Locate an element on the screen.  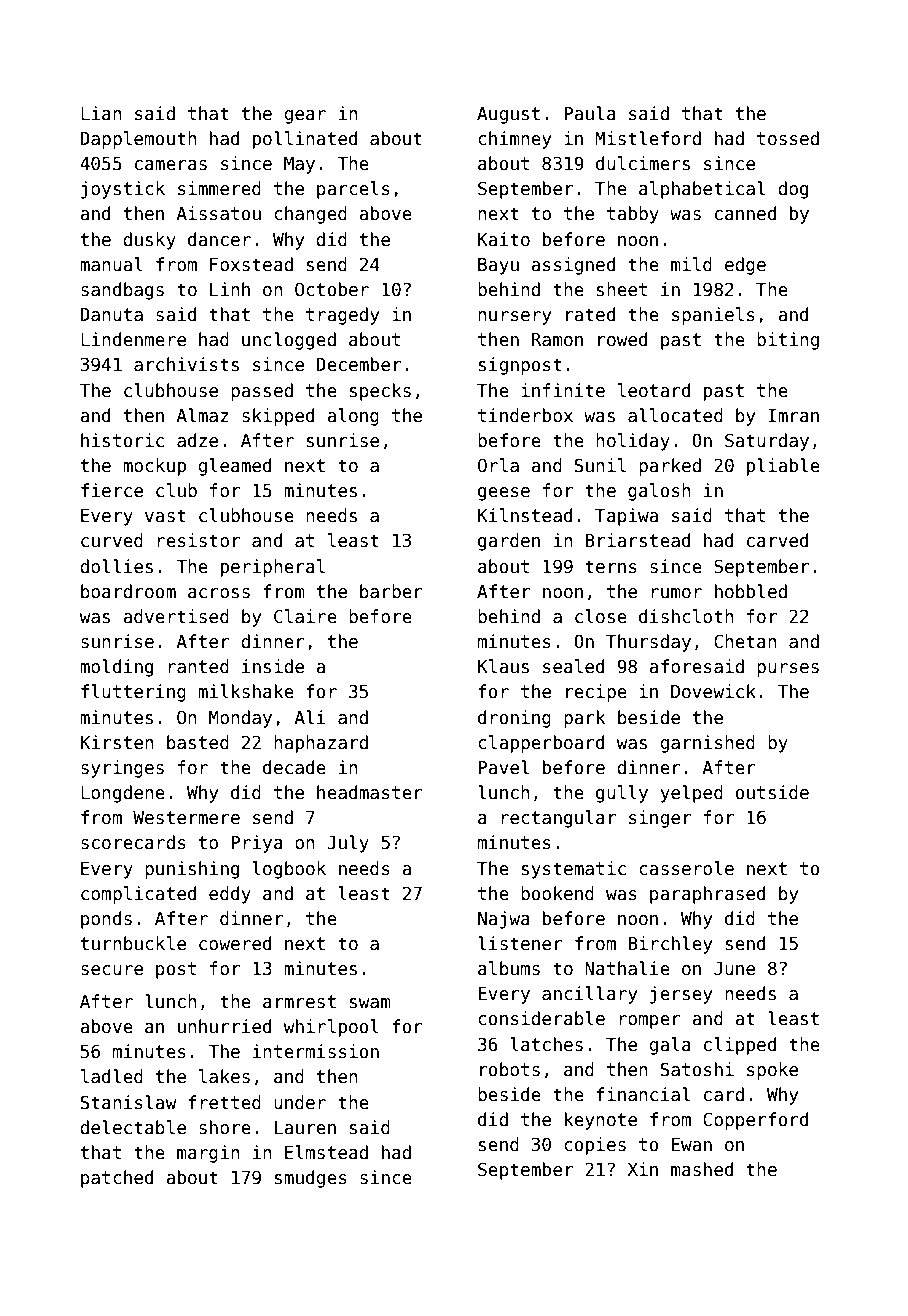
Bayu is located at coordinates (498, 266).
